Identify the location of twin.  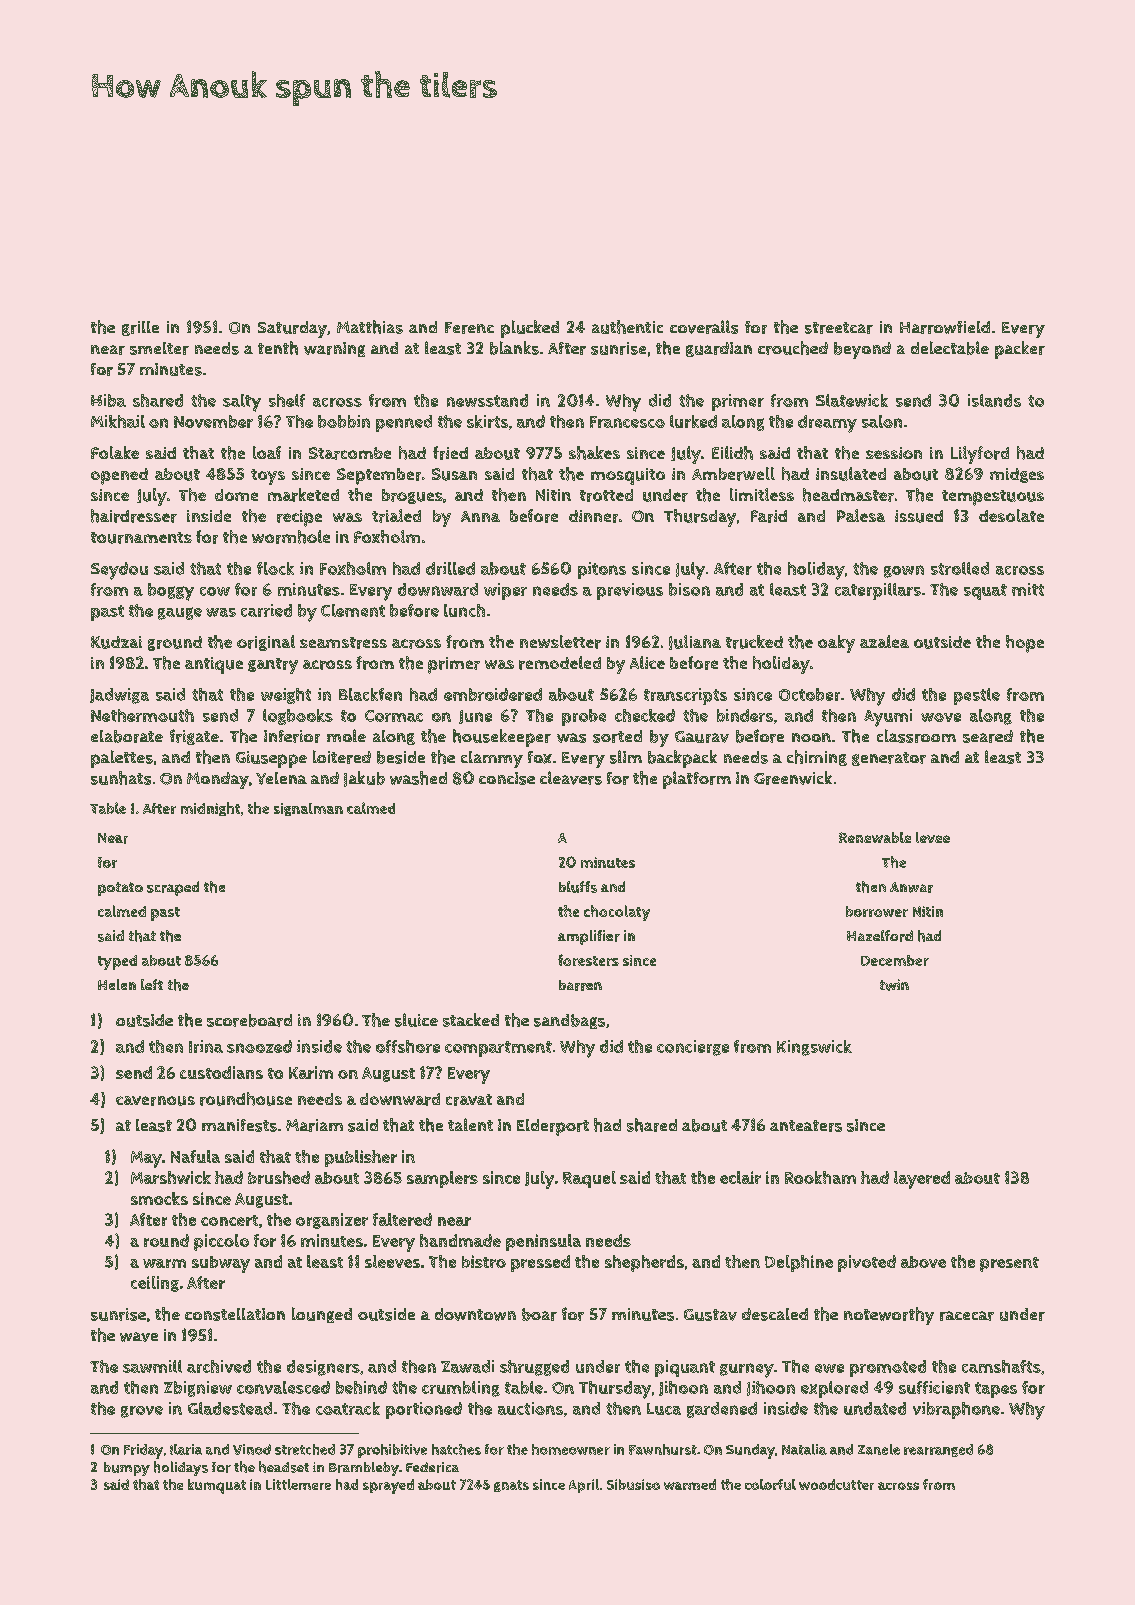
(894, 985).
